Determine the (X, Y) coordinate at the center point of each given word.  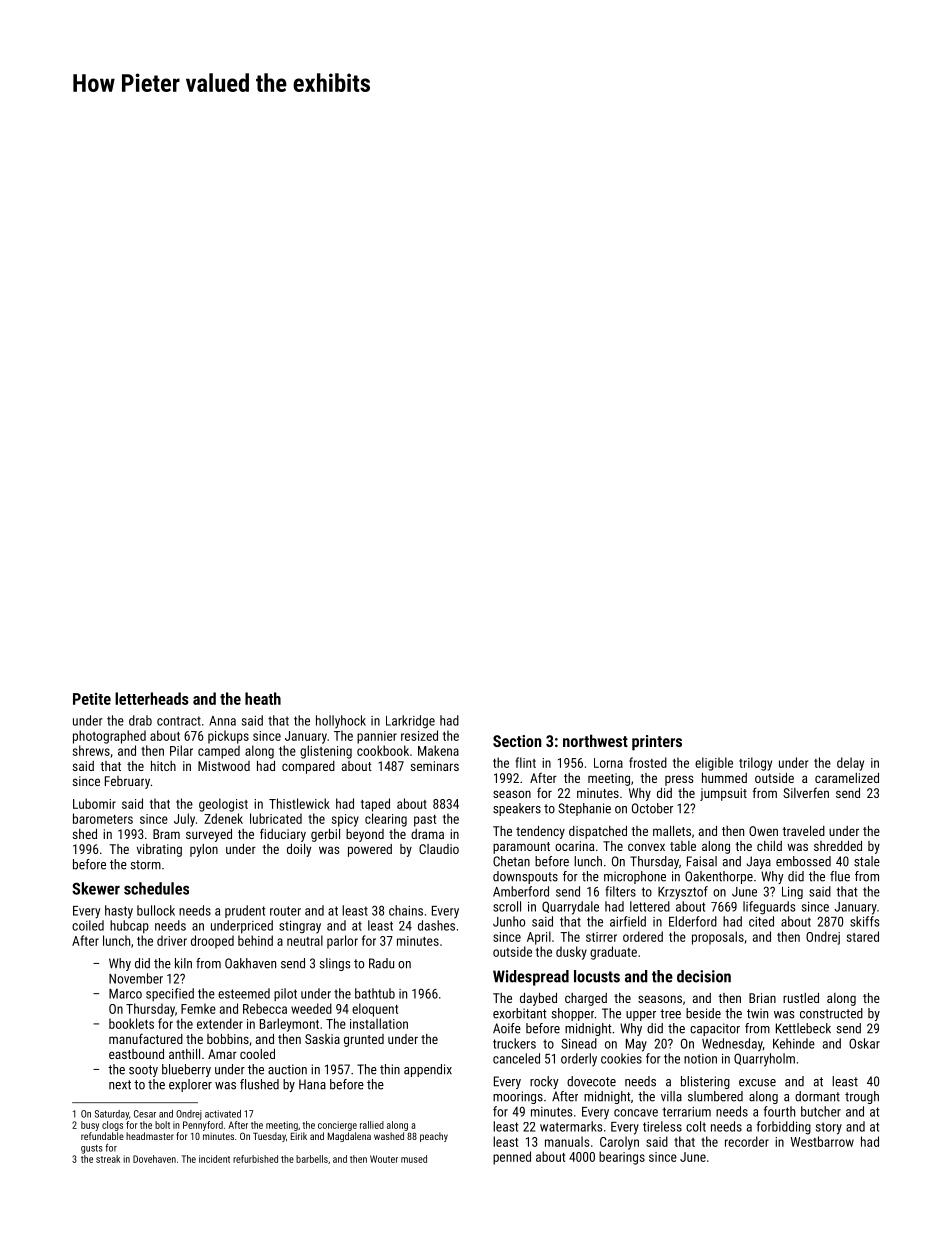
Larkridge (410, 722)
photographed (109, 737)
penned (512, 1158)
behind (255, 940)
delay (850, 764)
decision (704, 976)
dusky (571, 953)
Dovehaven (154, 1159)
